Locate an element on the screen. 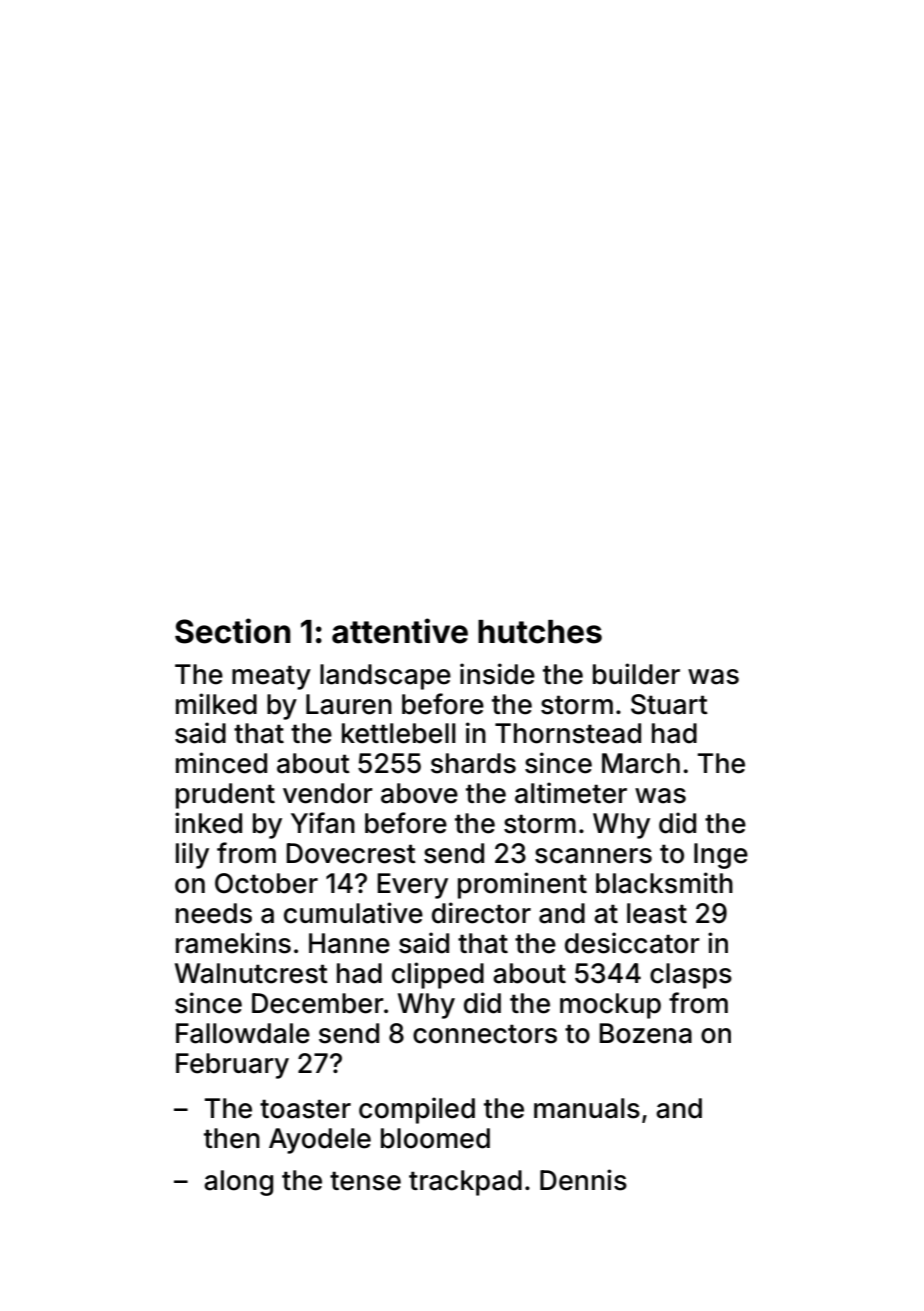 The image size is (924, 1311). Stuart is located at coordinates (669, 704).
